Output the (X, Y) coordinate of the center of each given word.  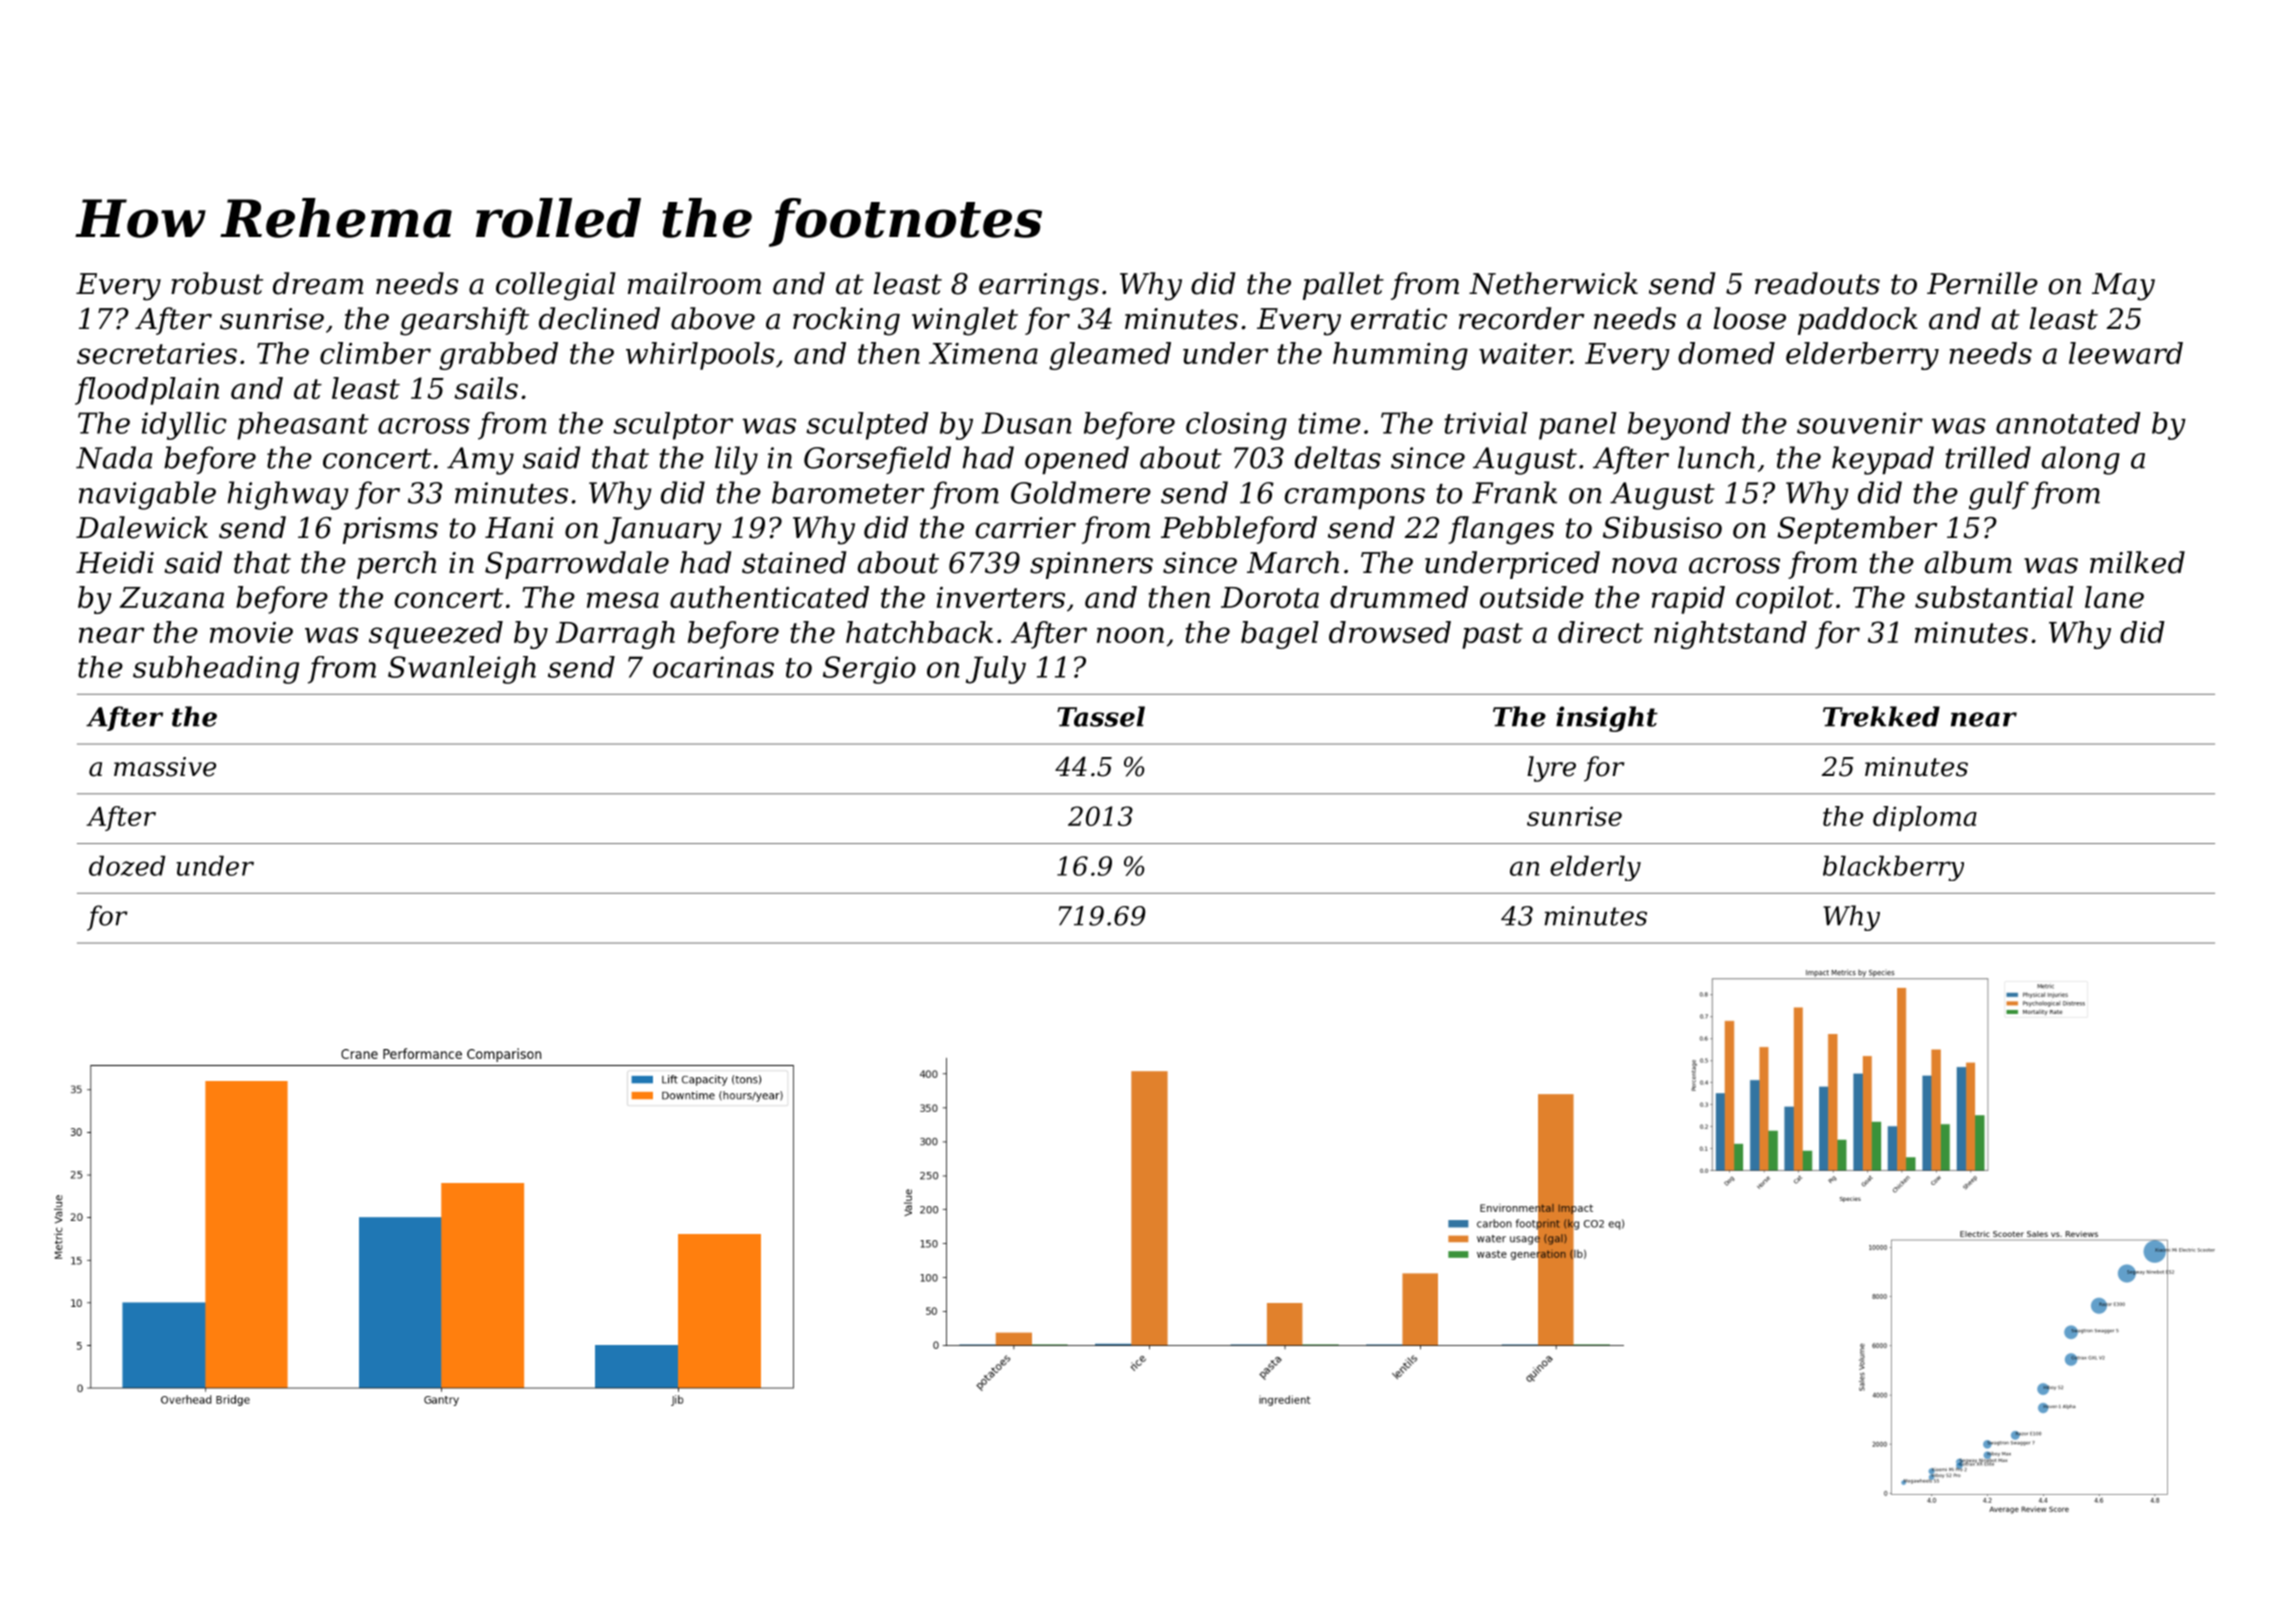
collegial (556, 286)
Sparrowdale (577, 565)
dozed (127, 866)
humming (1400, 356)
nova (1644, 566)
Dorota (1270, 597)
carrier (1025, 528)
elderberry (1862, 356)
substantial (1994, 597)
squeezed (436, 635)
